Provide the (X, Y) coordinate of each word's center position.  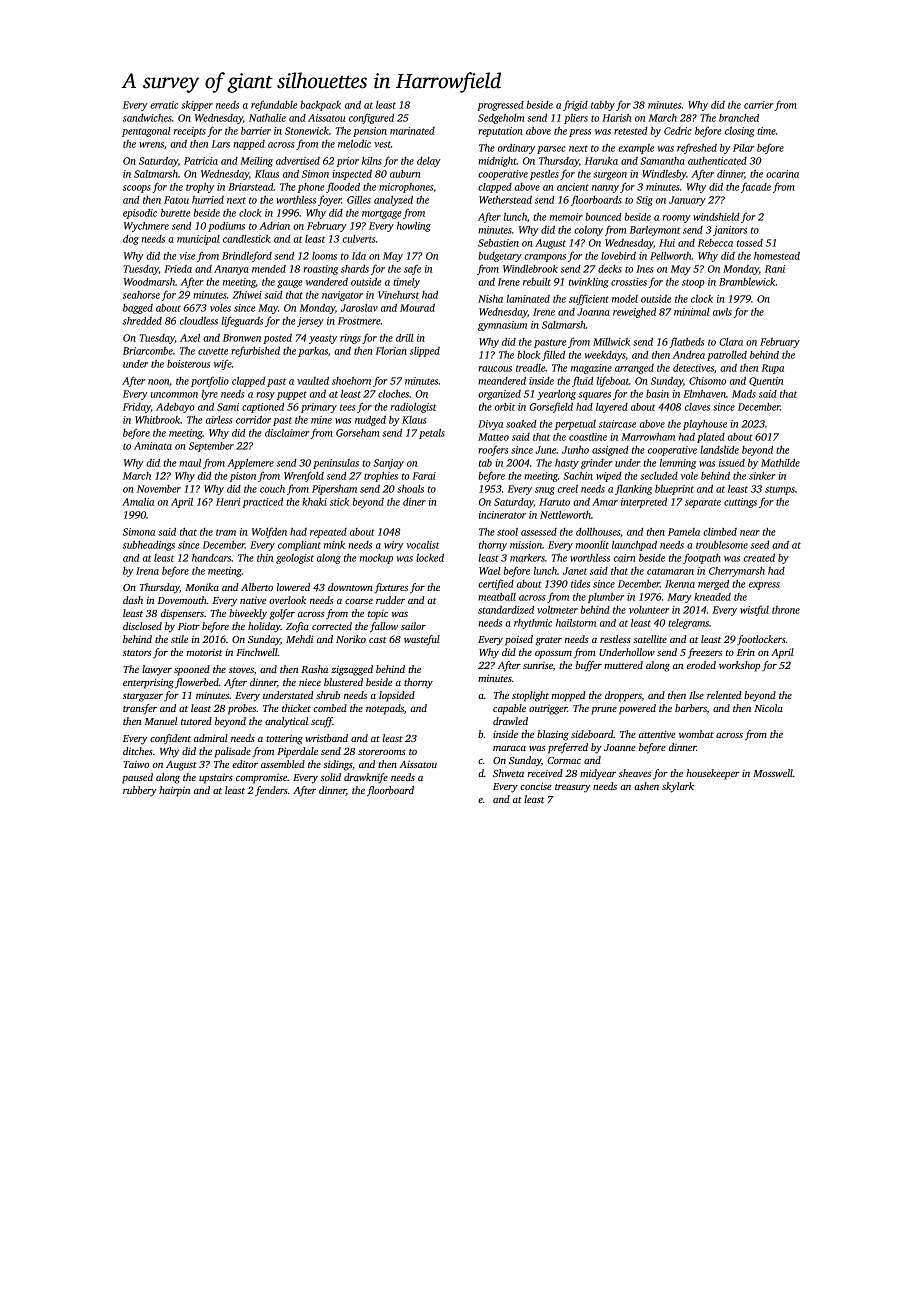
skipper (197, 106)
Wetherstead (505, 200)
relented (724, 695)
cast (377, 640)
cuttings (740, 503)
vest (382, 144)
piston (243, 477)
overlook (287, 600)
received (545, 773)
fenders (271, 791)
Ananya (231, 270)
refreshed (697, 148)
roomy (676, 219)
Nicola (768, 708)
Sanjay (388, 464)
